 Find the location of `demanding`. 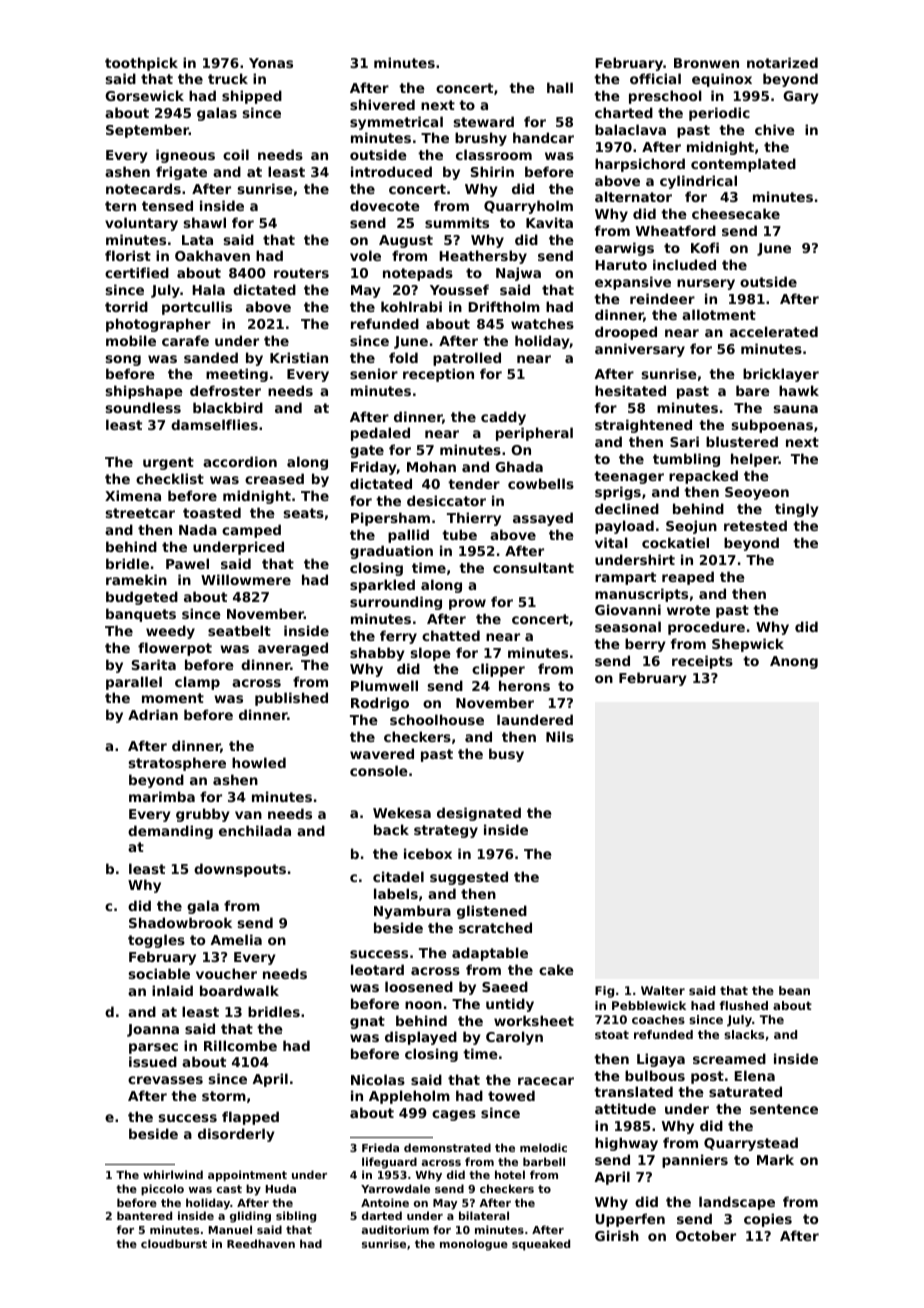

demanding is located at coordinates (170, 832).
